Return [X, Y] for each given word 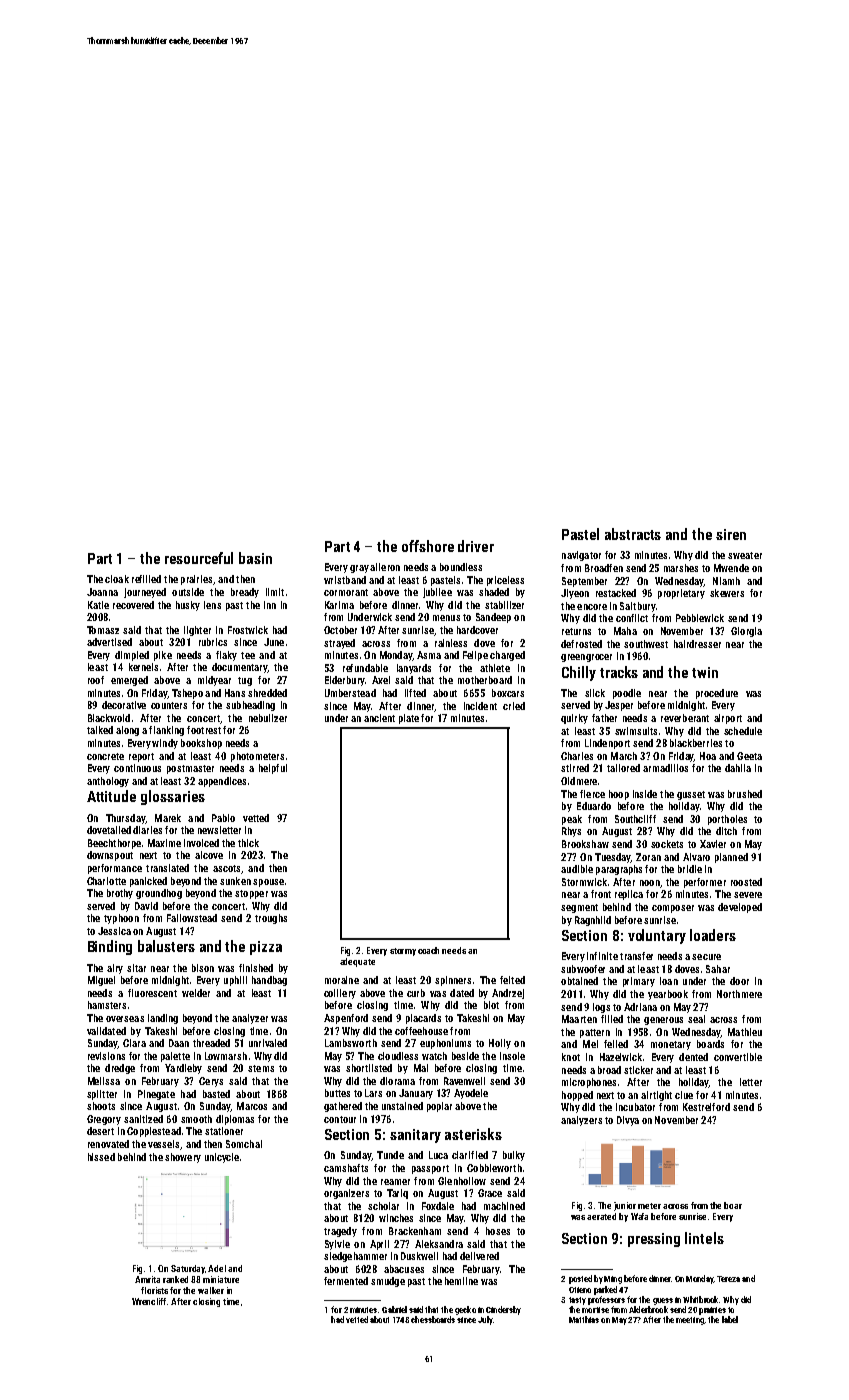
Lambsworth [351, 1043]
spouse [268, 883]
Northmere [739, 994]
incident [480, 706]
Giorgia [746, 632]
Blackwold [109, 718]
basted [216, 1094]
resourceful [199, 558]
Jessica [114, 931]
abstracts [633, 534]
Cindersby [503, 1310]
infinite [602, 956]
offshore [428, 546]
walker [211, 1290]
